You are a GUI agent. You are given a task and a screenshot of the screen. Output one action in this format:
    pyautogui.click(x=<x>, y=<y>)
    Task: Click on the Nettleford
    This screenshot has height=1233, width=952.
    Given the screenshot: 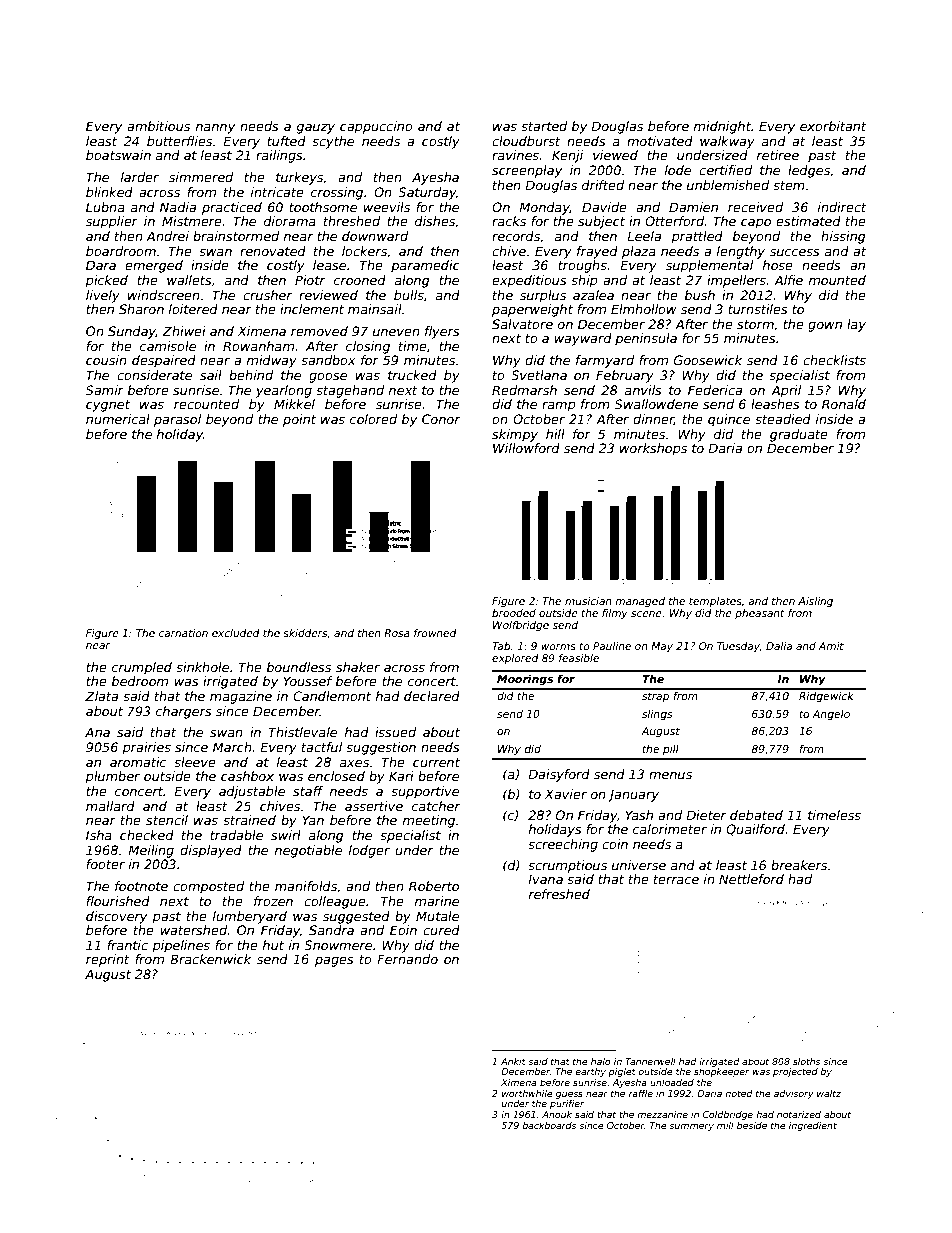 What is the action you would take?
    pyautogui.click(x=751, y=879)
